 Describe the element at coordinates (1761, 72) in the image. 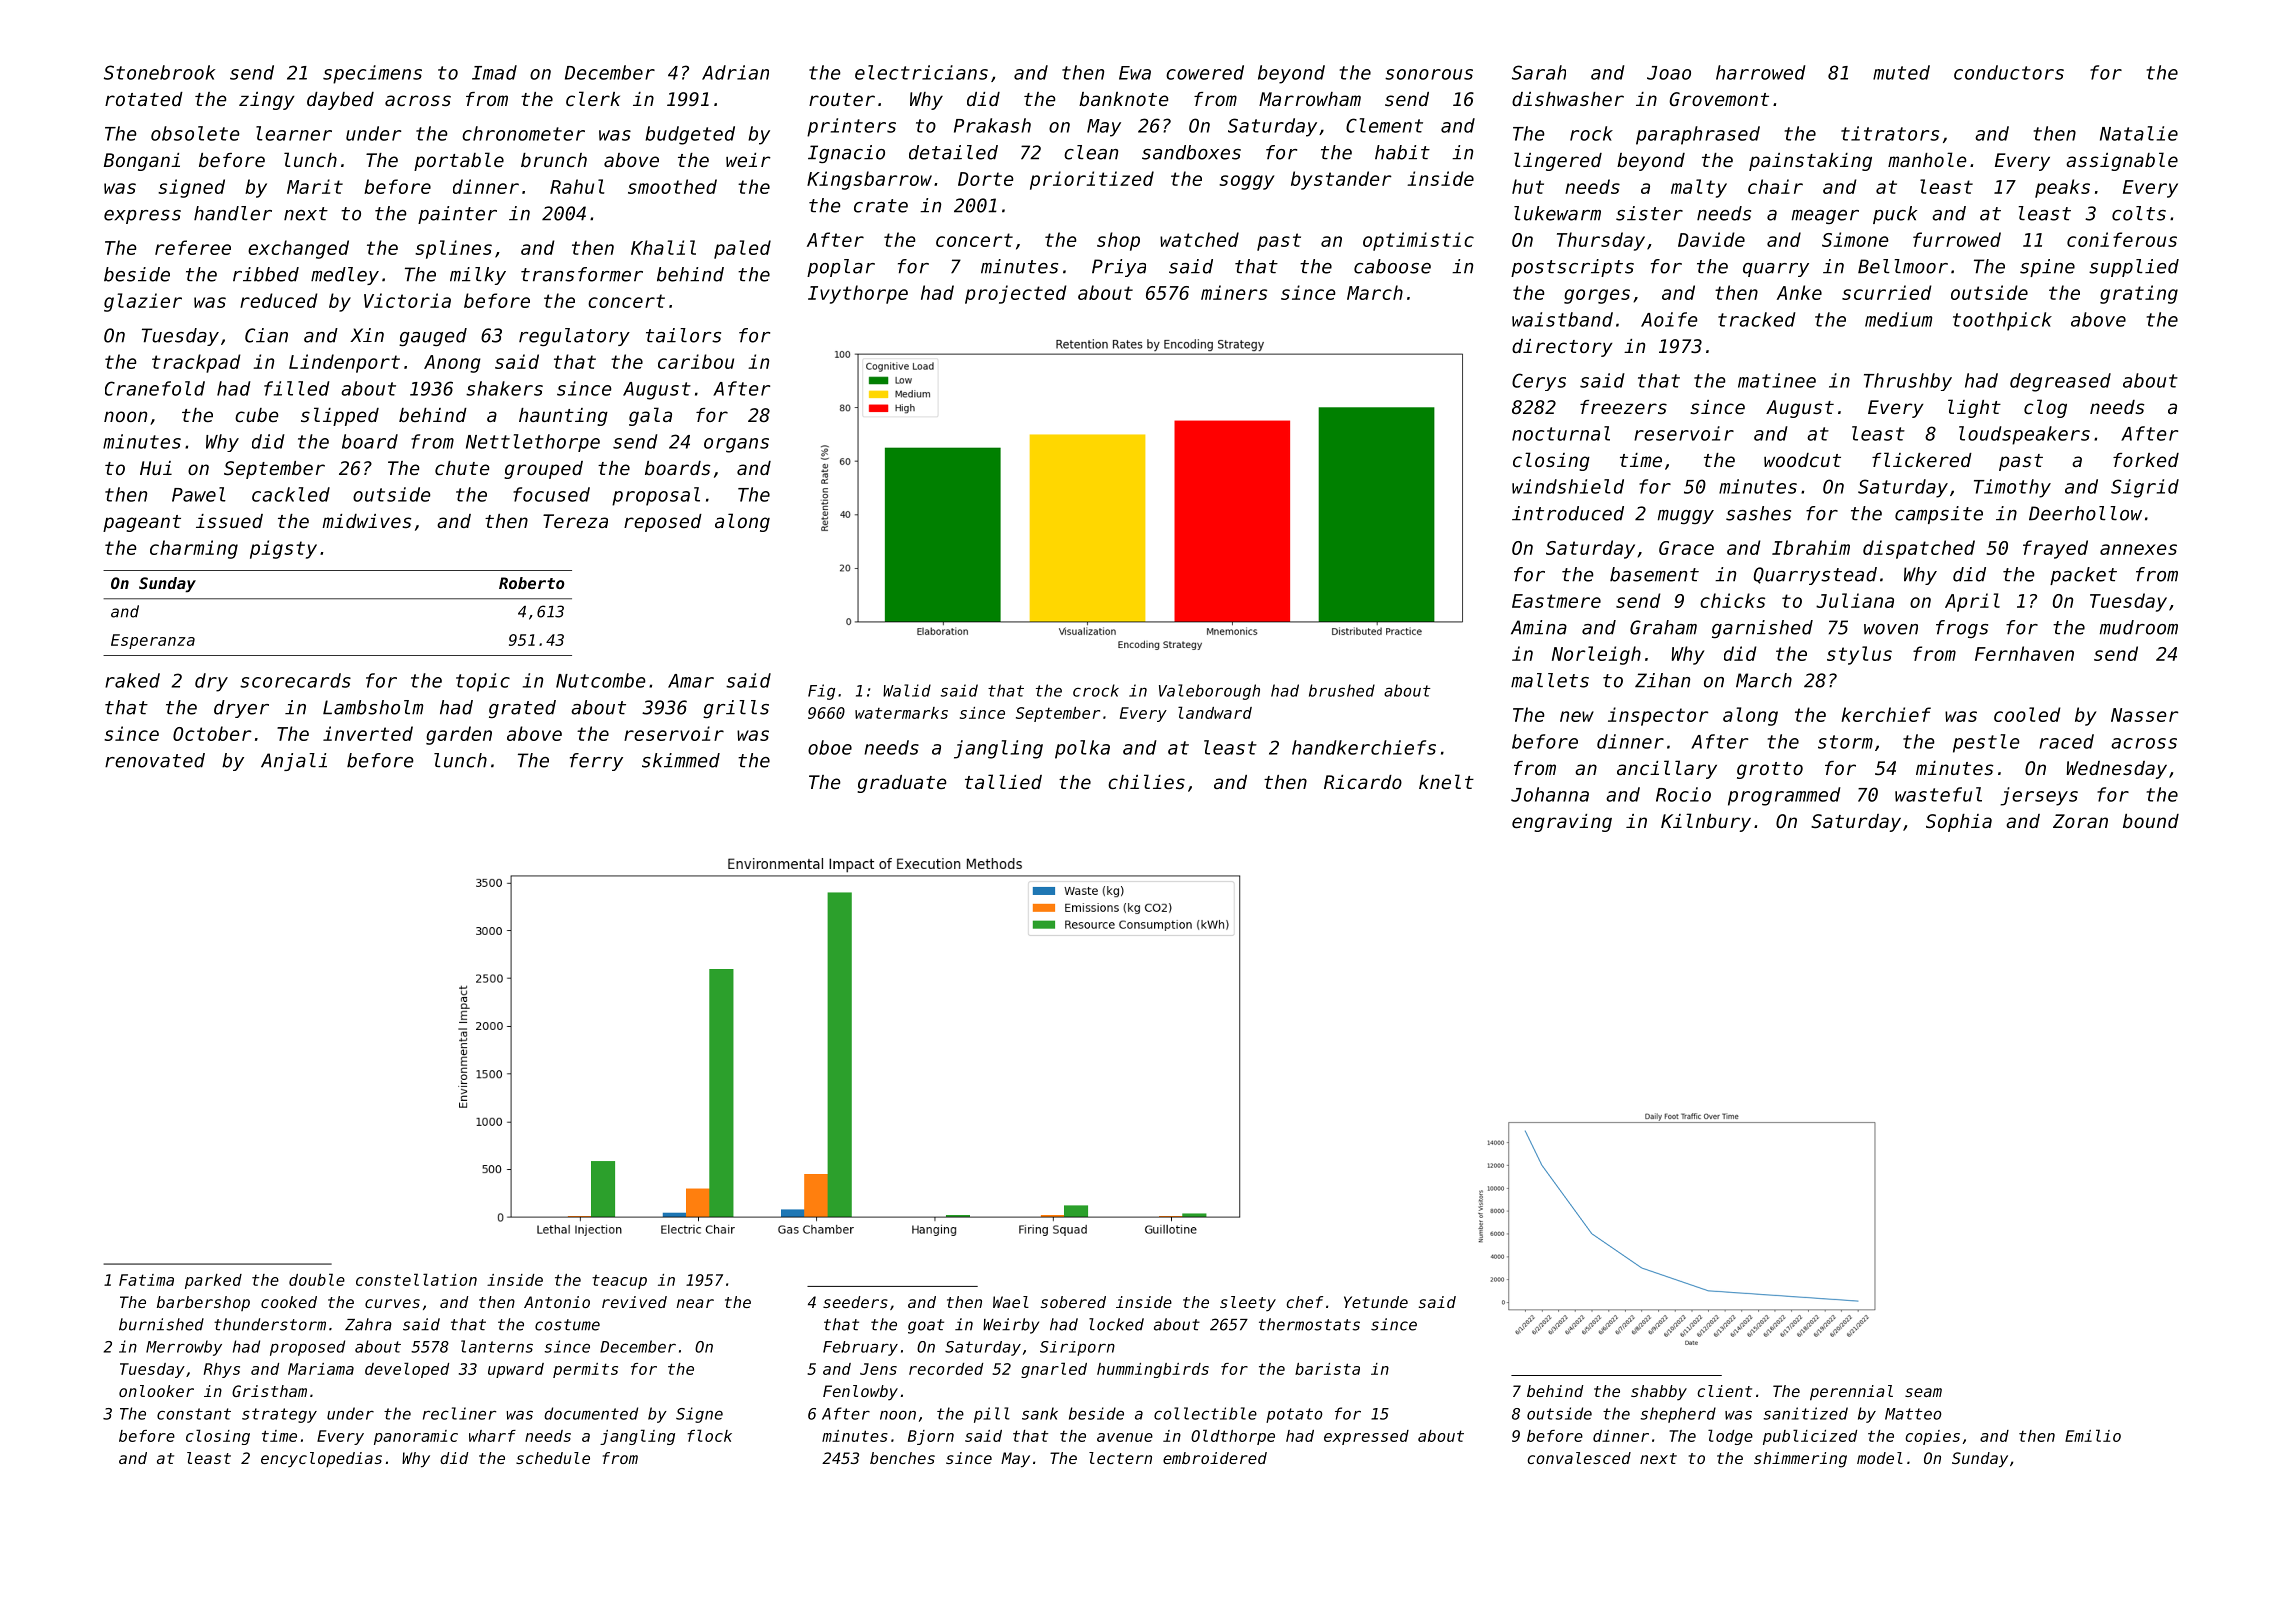

I see `harrowed` at that location.
